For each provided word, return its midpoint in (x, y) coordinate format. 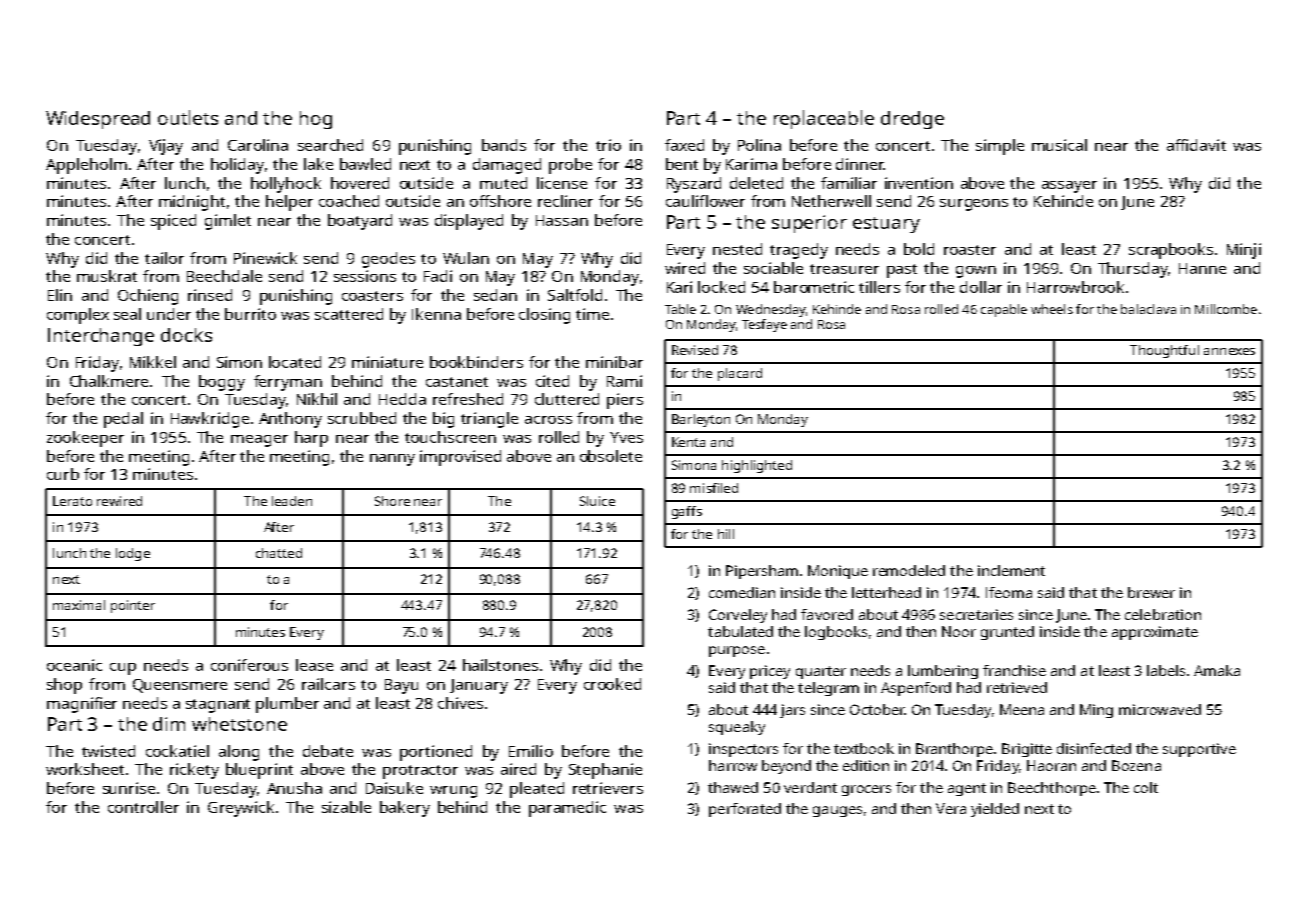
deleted (756, 183)
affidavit (1196, 145)
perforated (745, 810)
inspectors (743, 750)
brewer (1151, 592)
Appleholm (86, 166)
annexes (1229, 351)
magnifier (82, 705)
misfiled (714, 488)
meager (259, 441)
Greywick (241, 809)
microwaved (1160, 709)
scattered (349, 314)
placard (740, 374)
